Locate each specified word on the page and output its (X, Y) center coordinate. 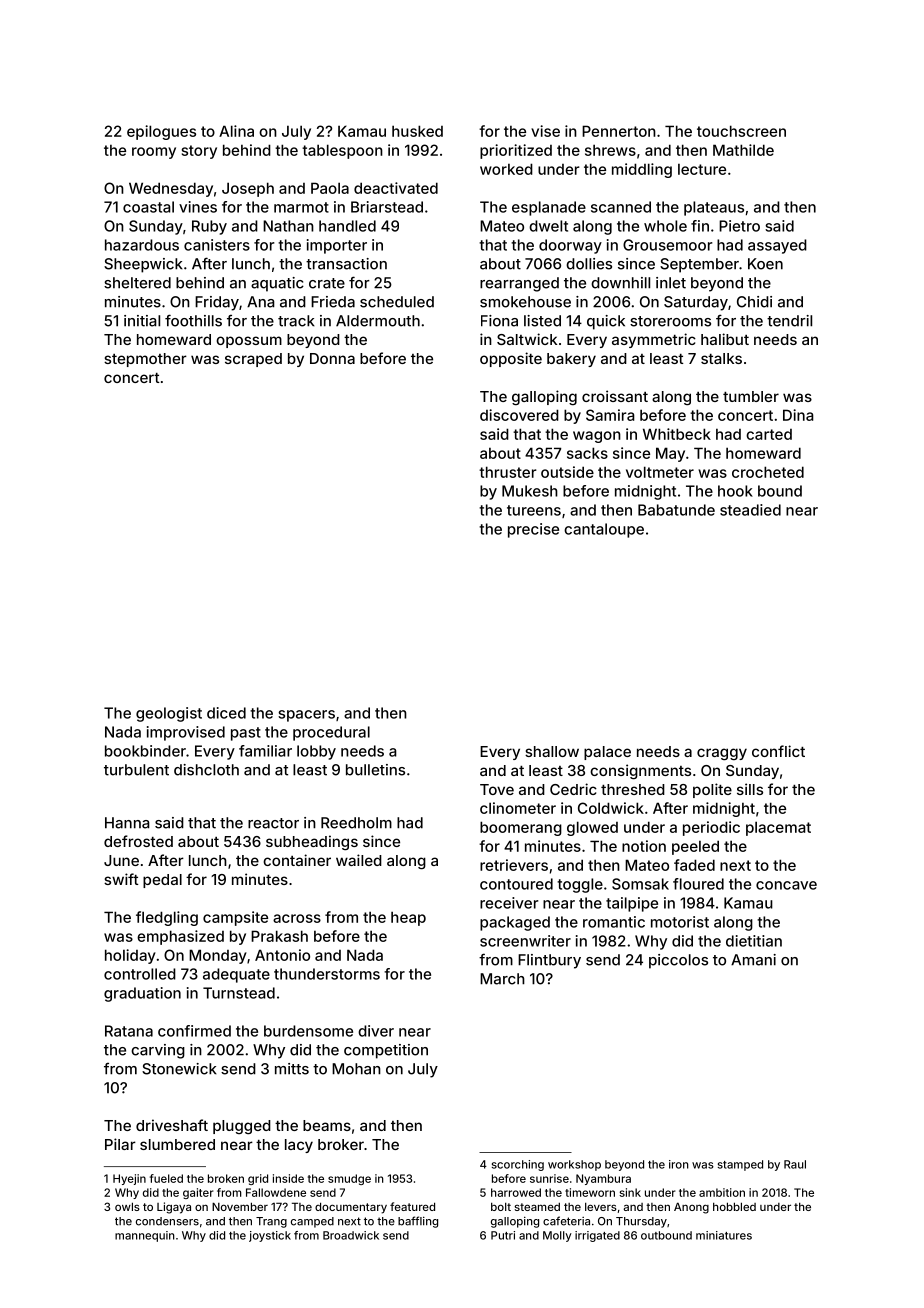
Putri (503, 1235)
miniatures (724, 1235)
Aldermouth (378, 321)
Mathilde (743, 150)
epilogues (161, 132)
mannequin (145, 1236)
